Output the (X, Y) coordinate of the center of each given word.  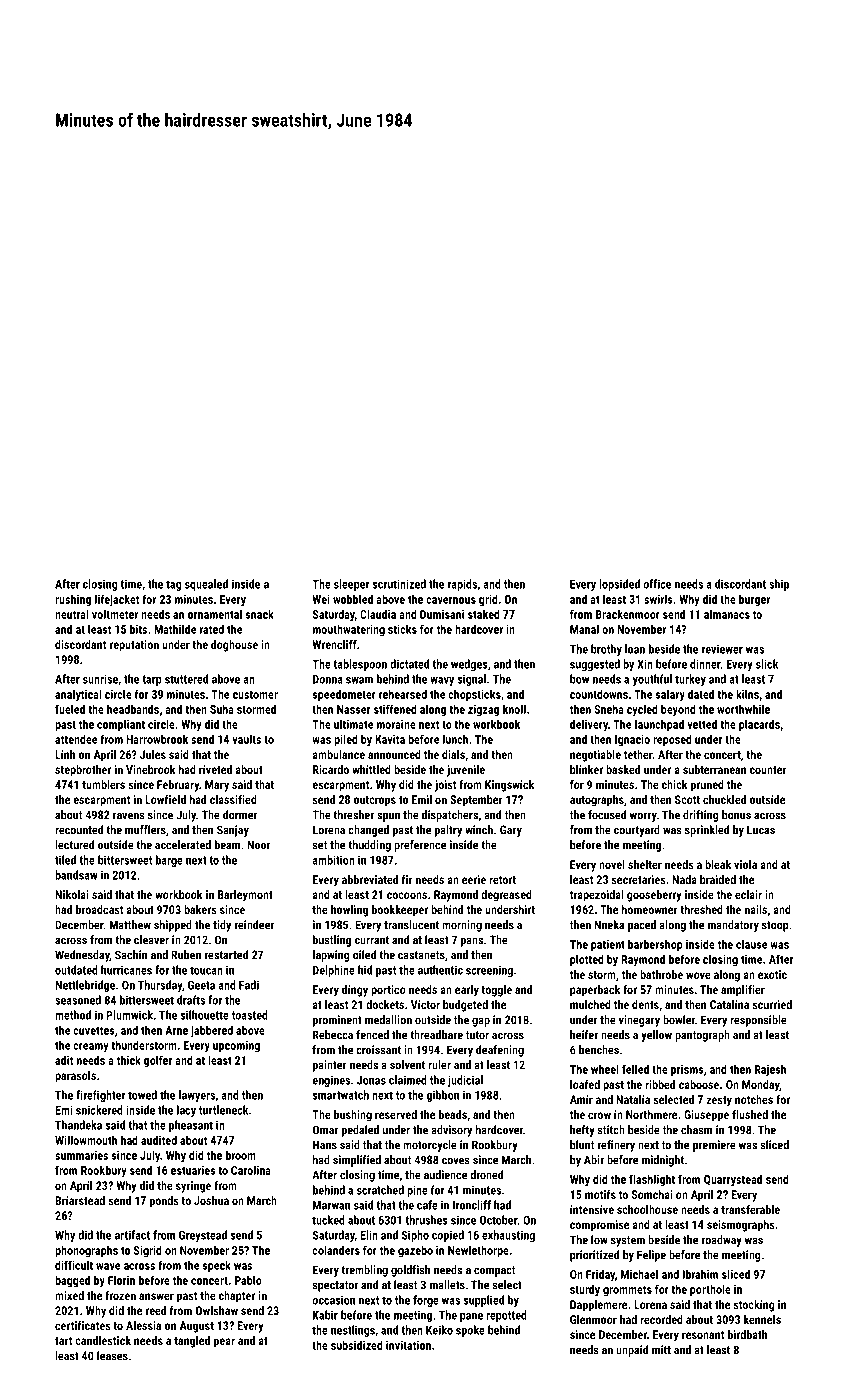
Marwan (331, 1205)
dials (453, 754)
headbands (133, 709)
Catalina (729, 1004)
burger (754, 600)
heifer (584, 1035)
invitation (408, 1345)
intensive (592, 1209)
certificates (83, 1325)
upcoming (236, 1047)
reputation (134, 646)
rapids (462, 585)
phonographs (86, 1251)
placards (759, 725)
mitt (661, 1350)
